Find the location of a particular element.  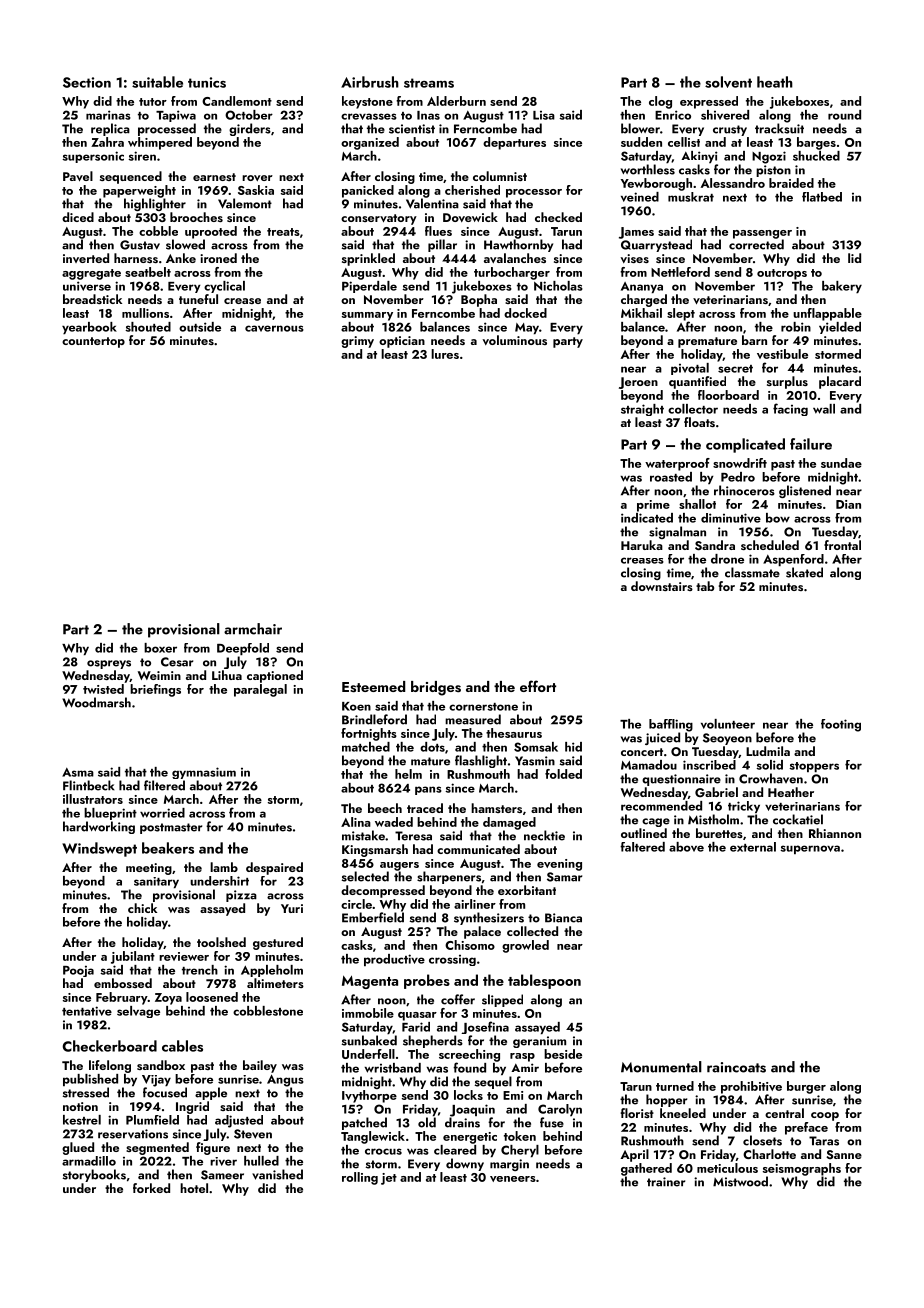

waterproof is located at coordinates (677, 464).
